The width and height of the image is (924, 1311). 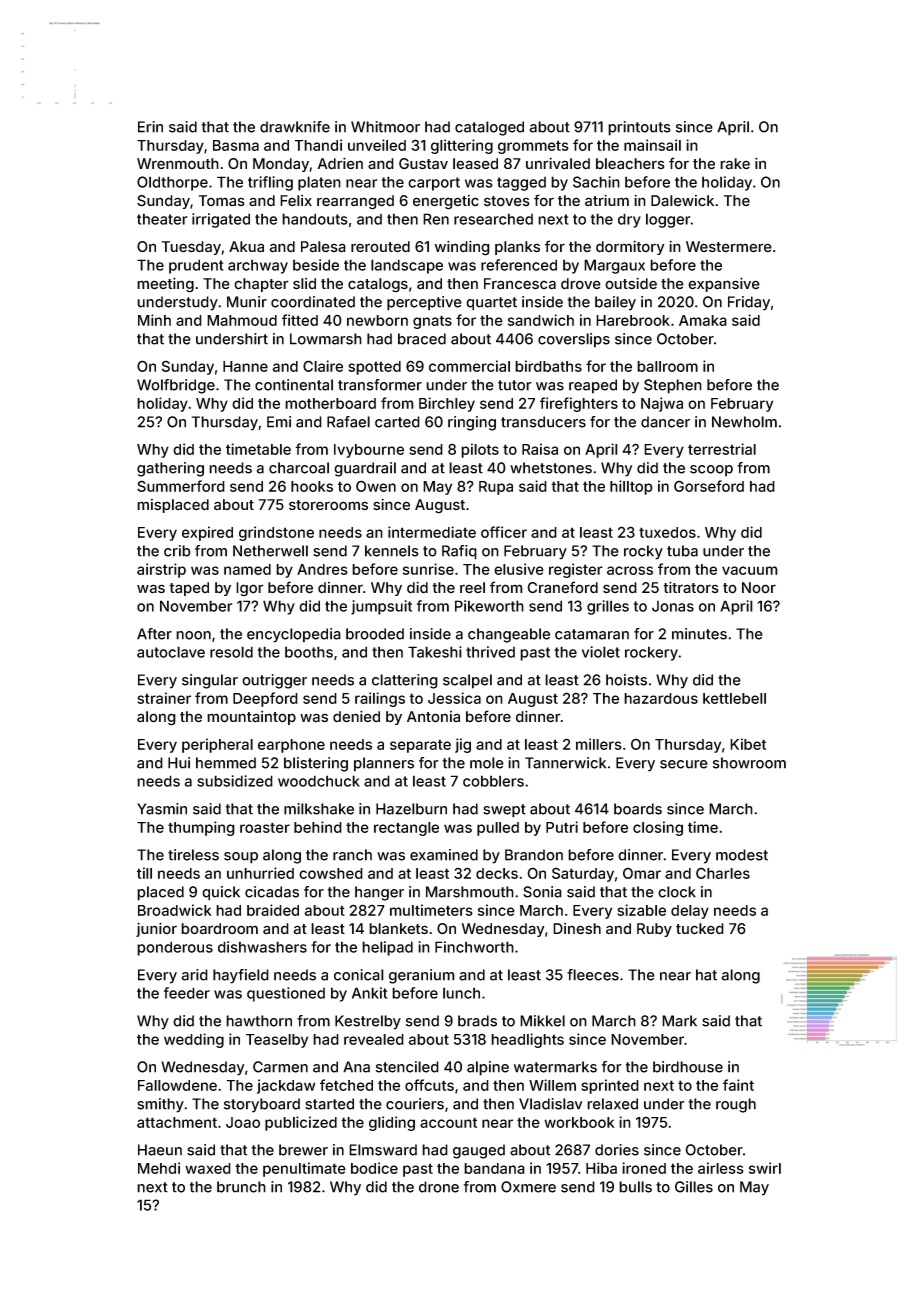 What do you see at coordinates (175, 948) in the image?
I see `ponderous` at bounding box center [175, 948].
